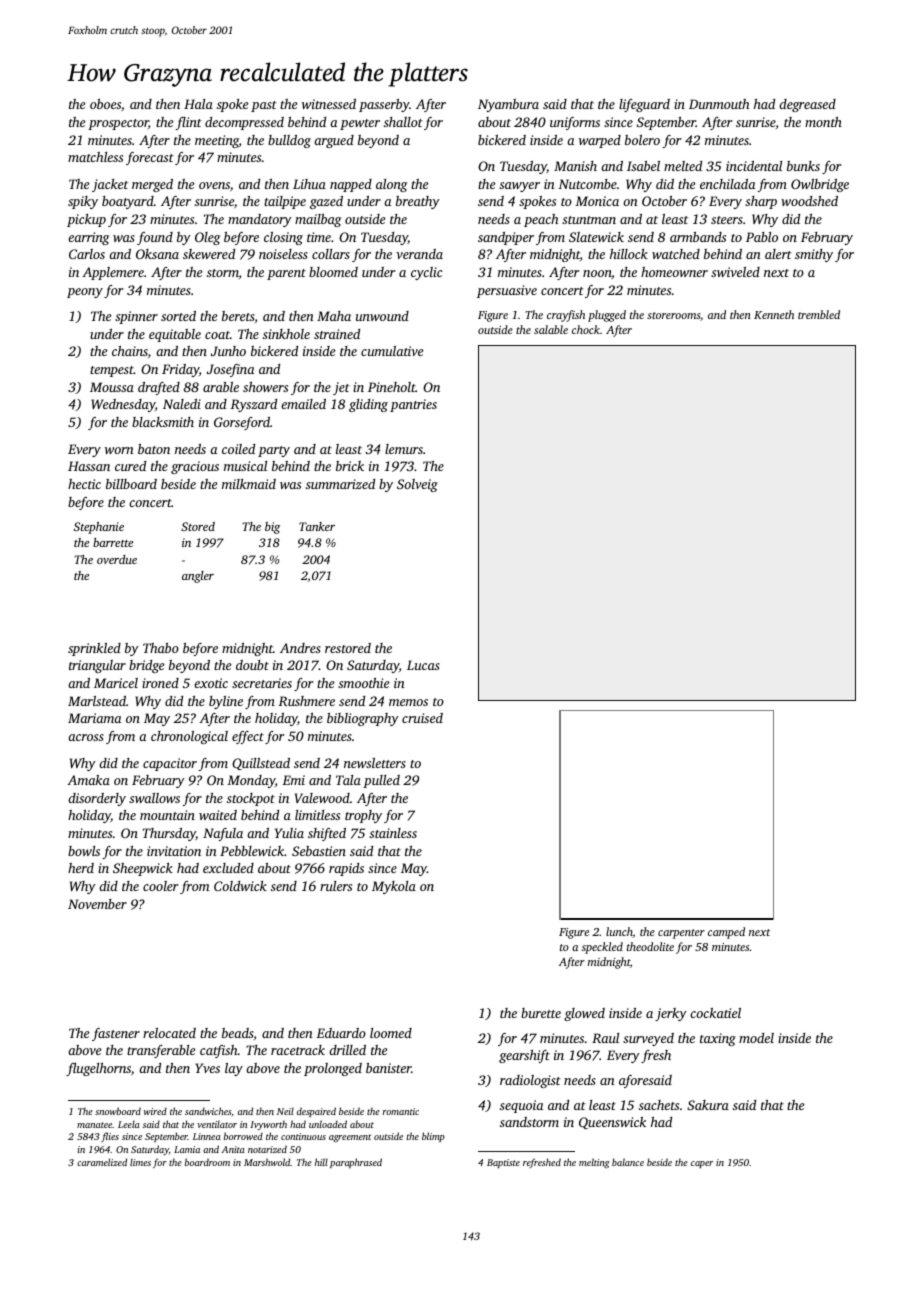  I want to click on degreased, so click(807, 105).
